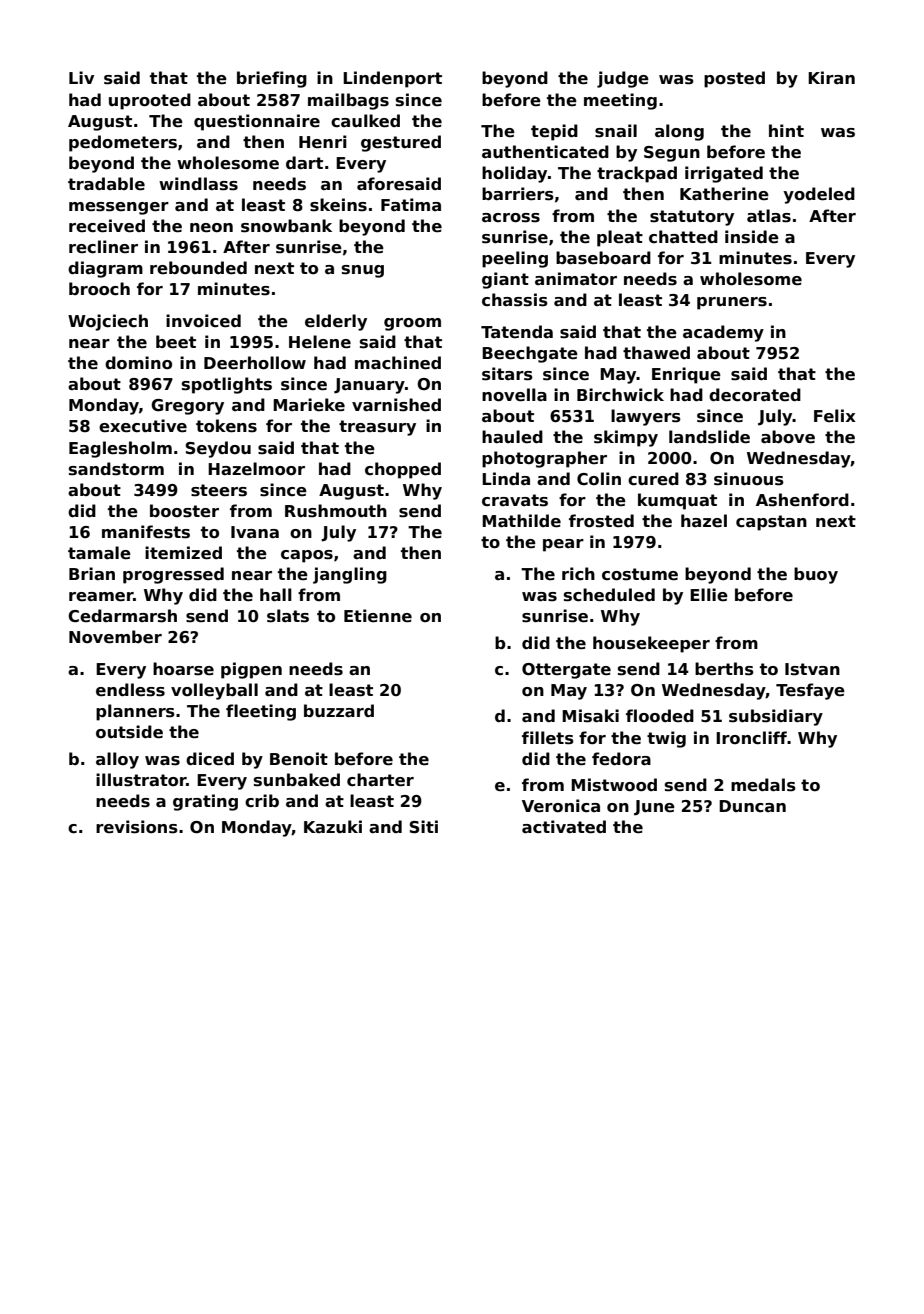 The height and width of the page is (1314, 924). What do you see at coordinates (752, 806) in the page?
I see `Duncan` at bounding box center [752, 806].
